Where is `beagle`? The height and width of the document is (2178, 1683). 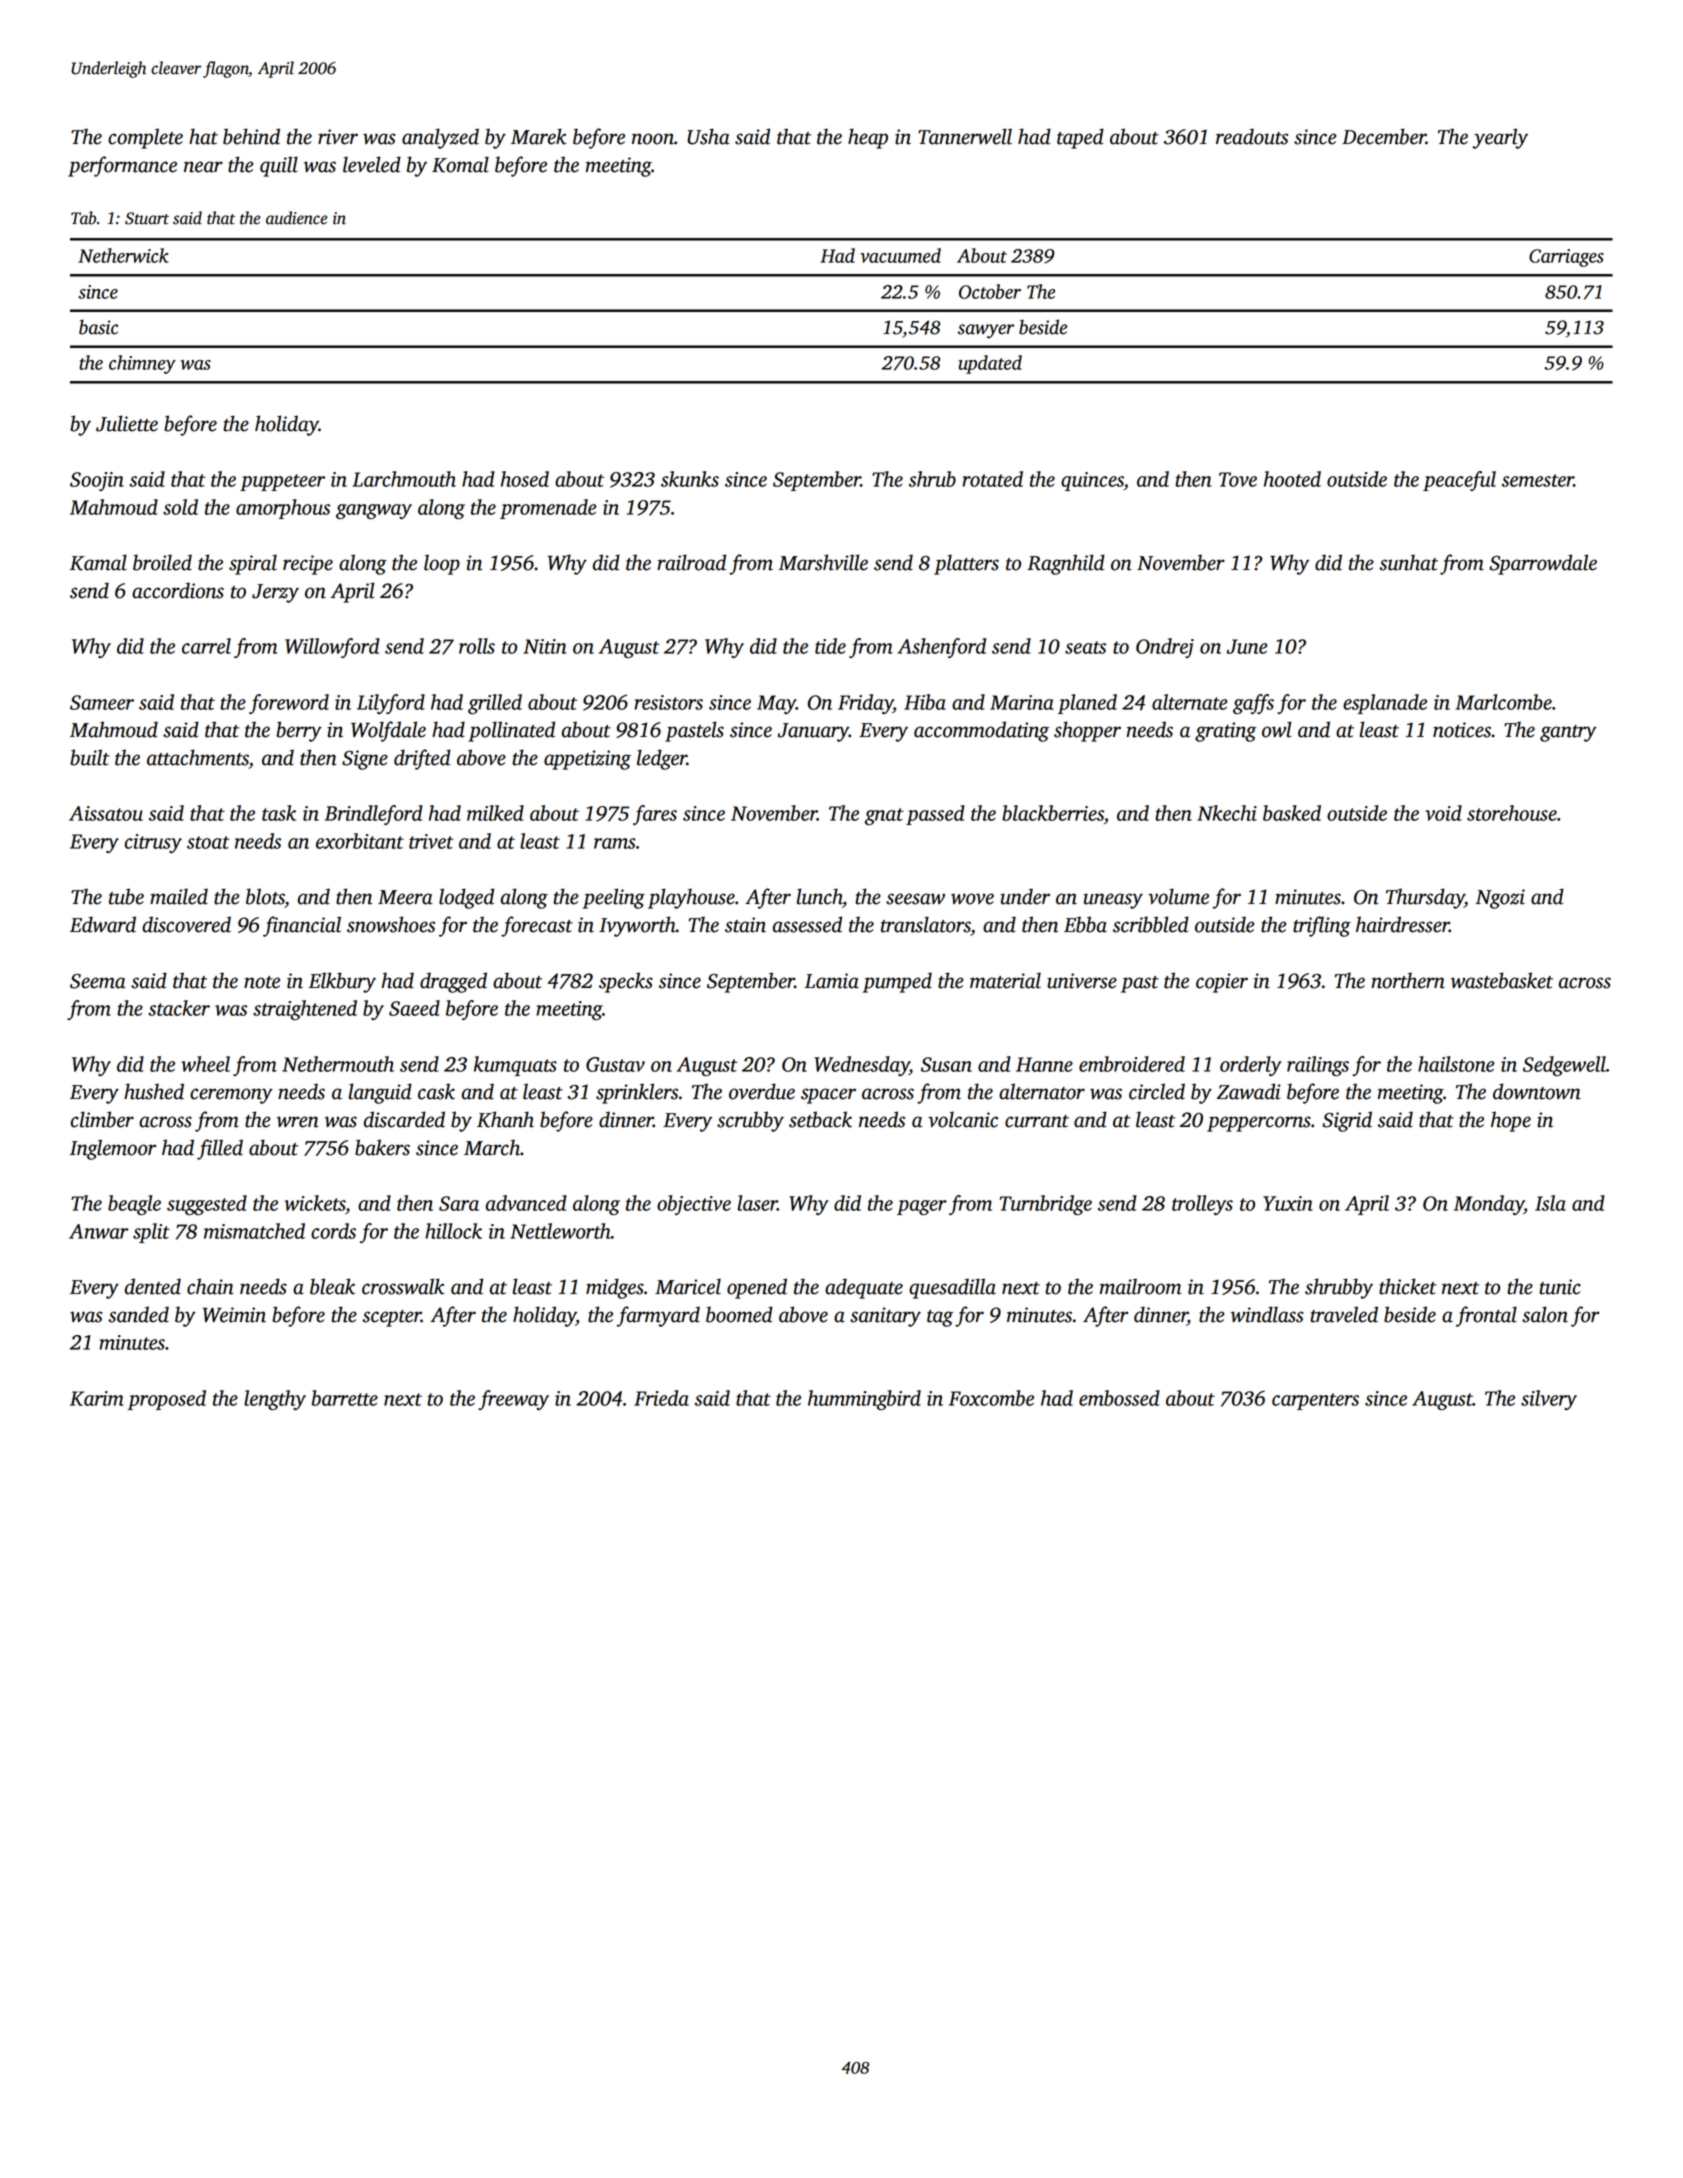
beagle is located at coordinates (134, 1205).
